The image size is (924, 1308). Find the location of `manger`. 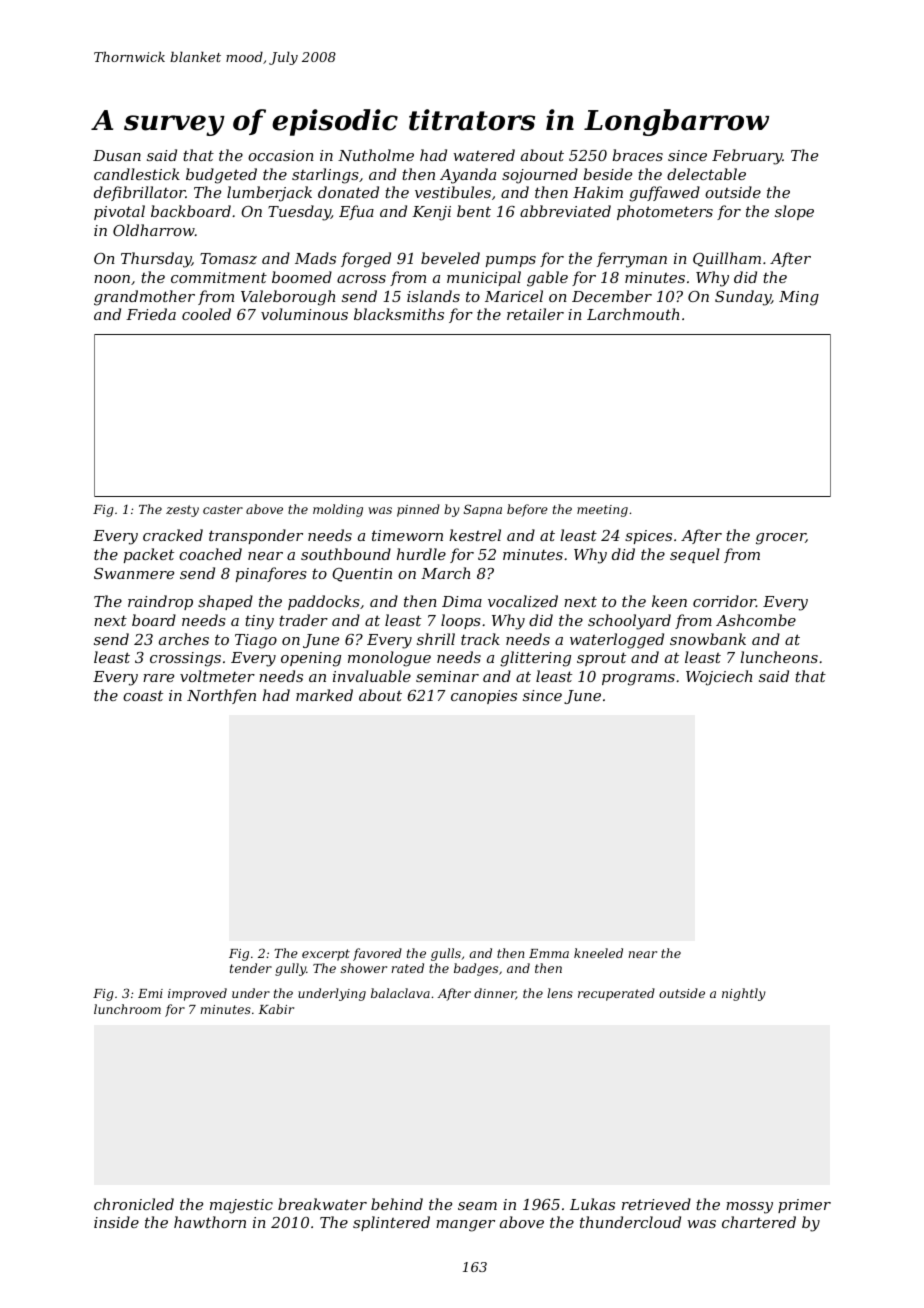

manger is located at coordinates (465, 1226).
